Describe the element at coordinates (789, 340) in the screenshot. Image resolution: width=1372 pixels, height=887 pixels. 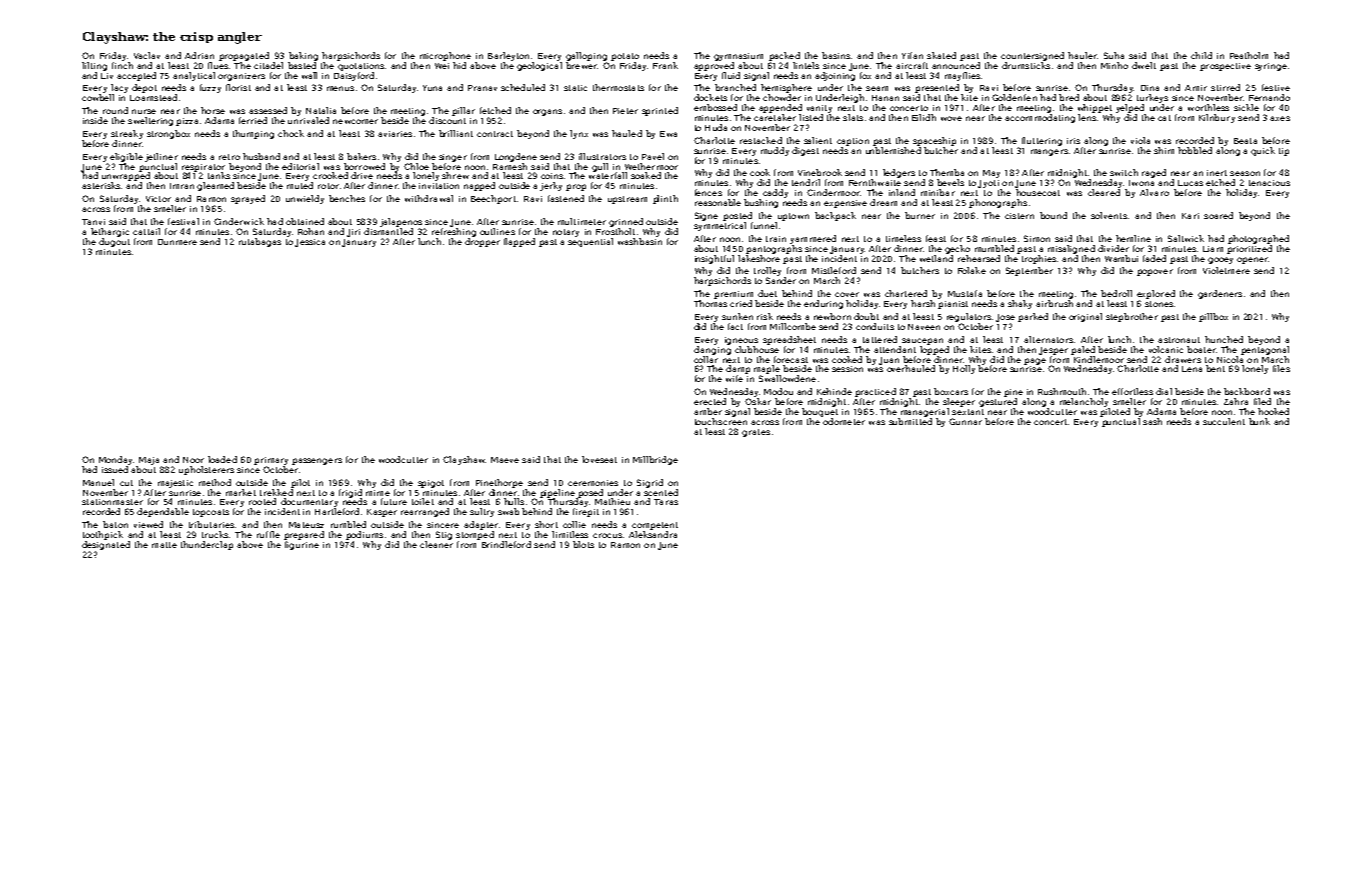
I see `spreadsheet` at that location.
